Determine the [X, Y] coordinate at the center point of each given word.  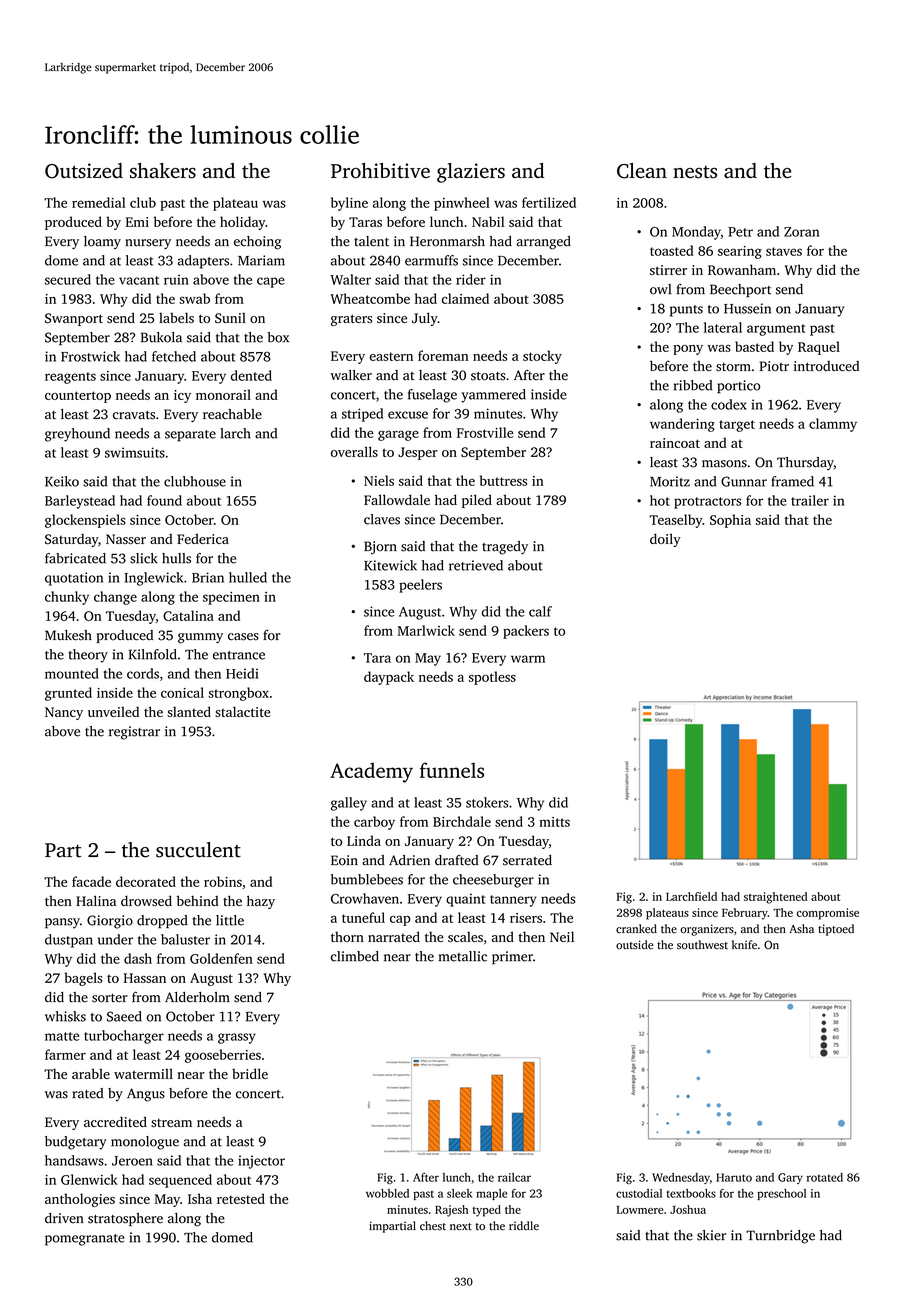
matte [62, 1036]
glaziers [471, 173]
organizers [707, 930]
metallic [463, 956]
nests [695, 172]
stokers [487, 802]
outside [634, 945]
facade [91, 881]
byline [349, 204]
